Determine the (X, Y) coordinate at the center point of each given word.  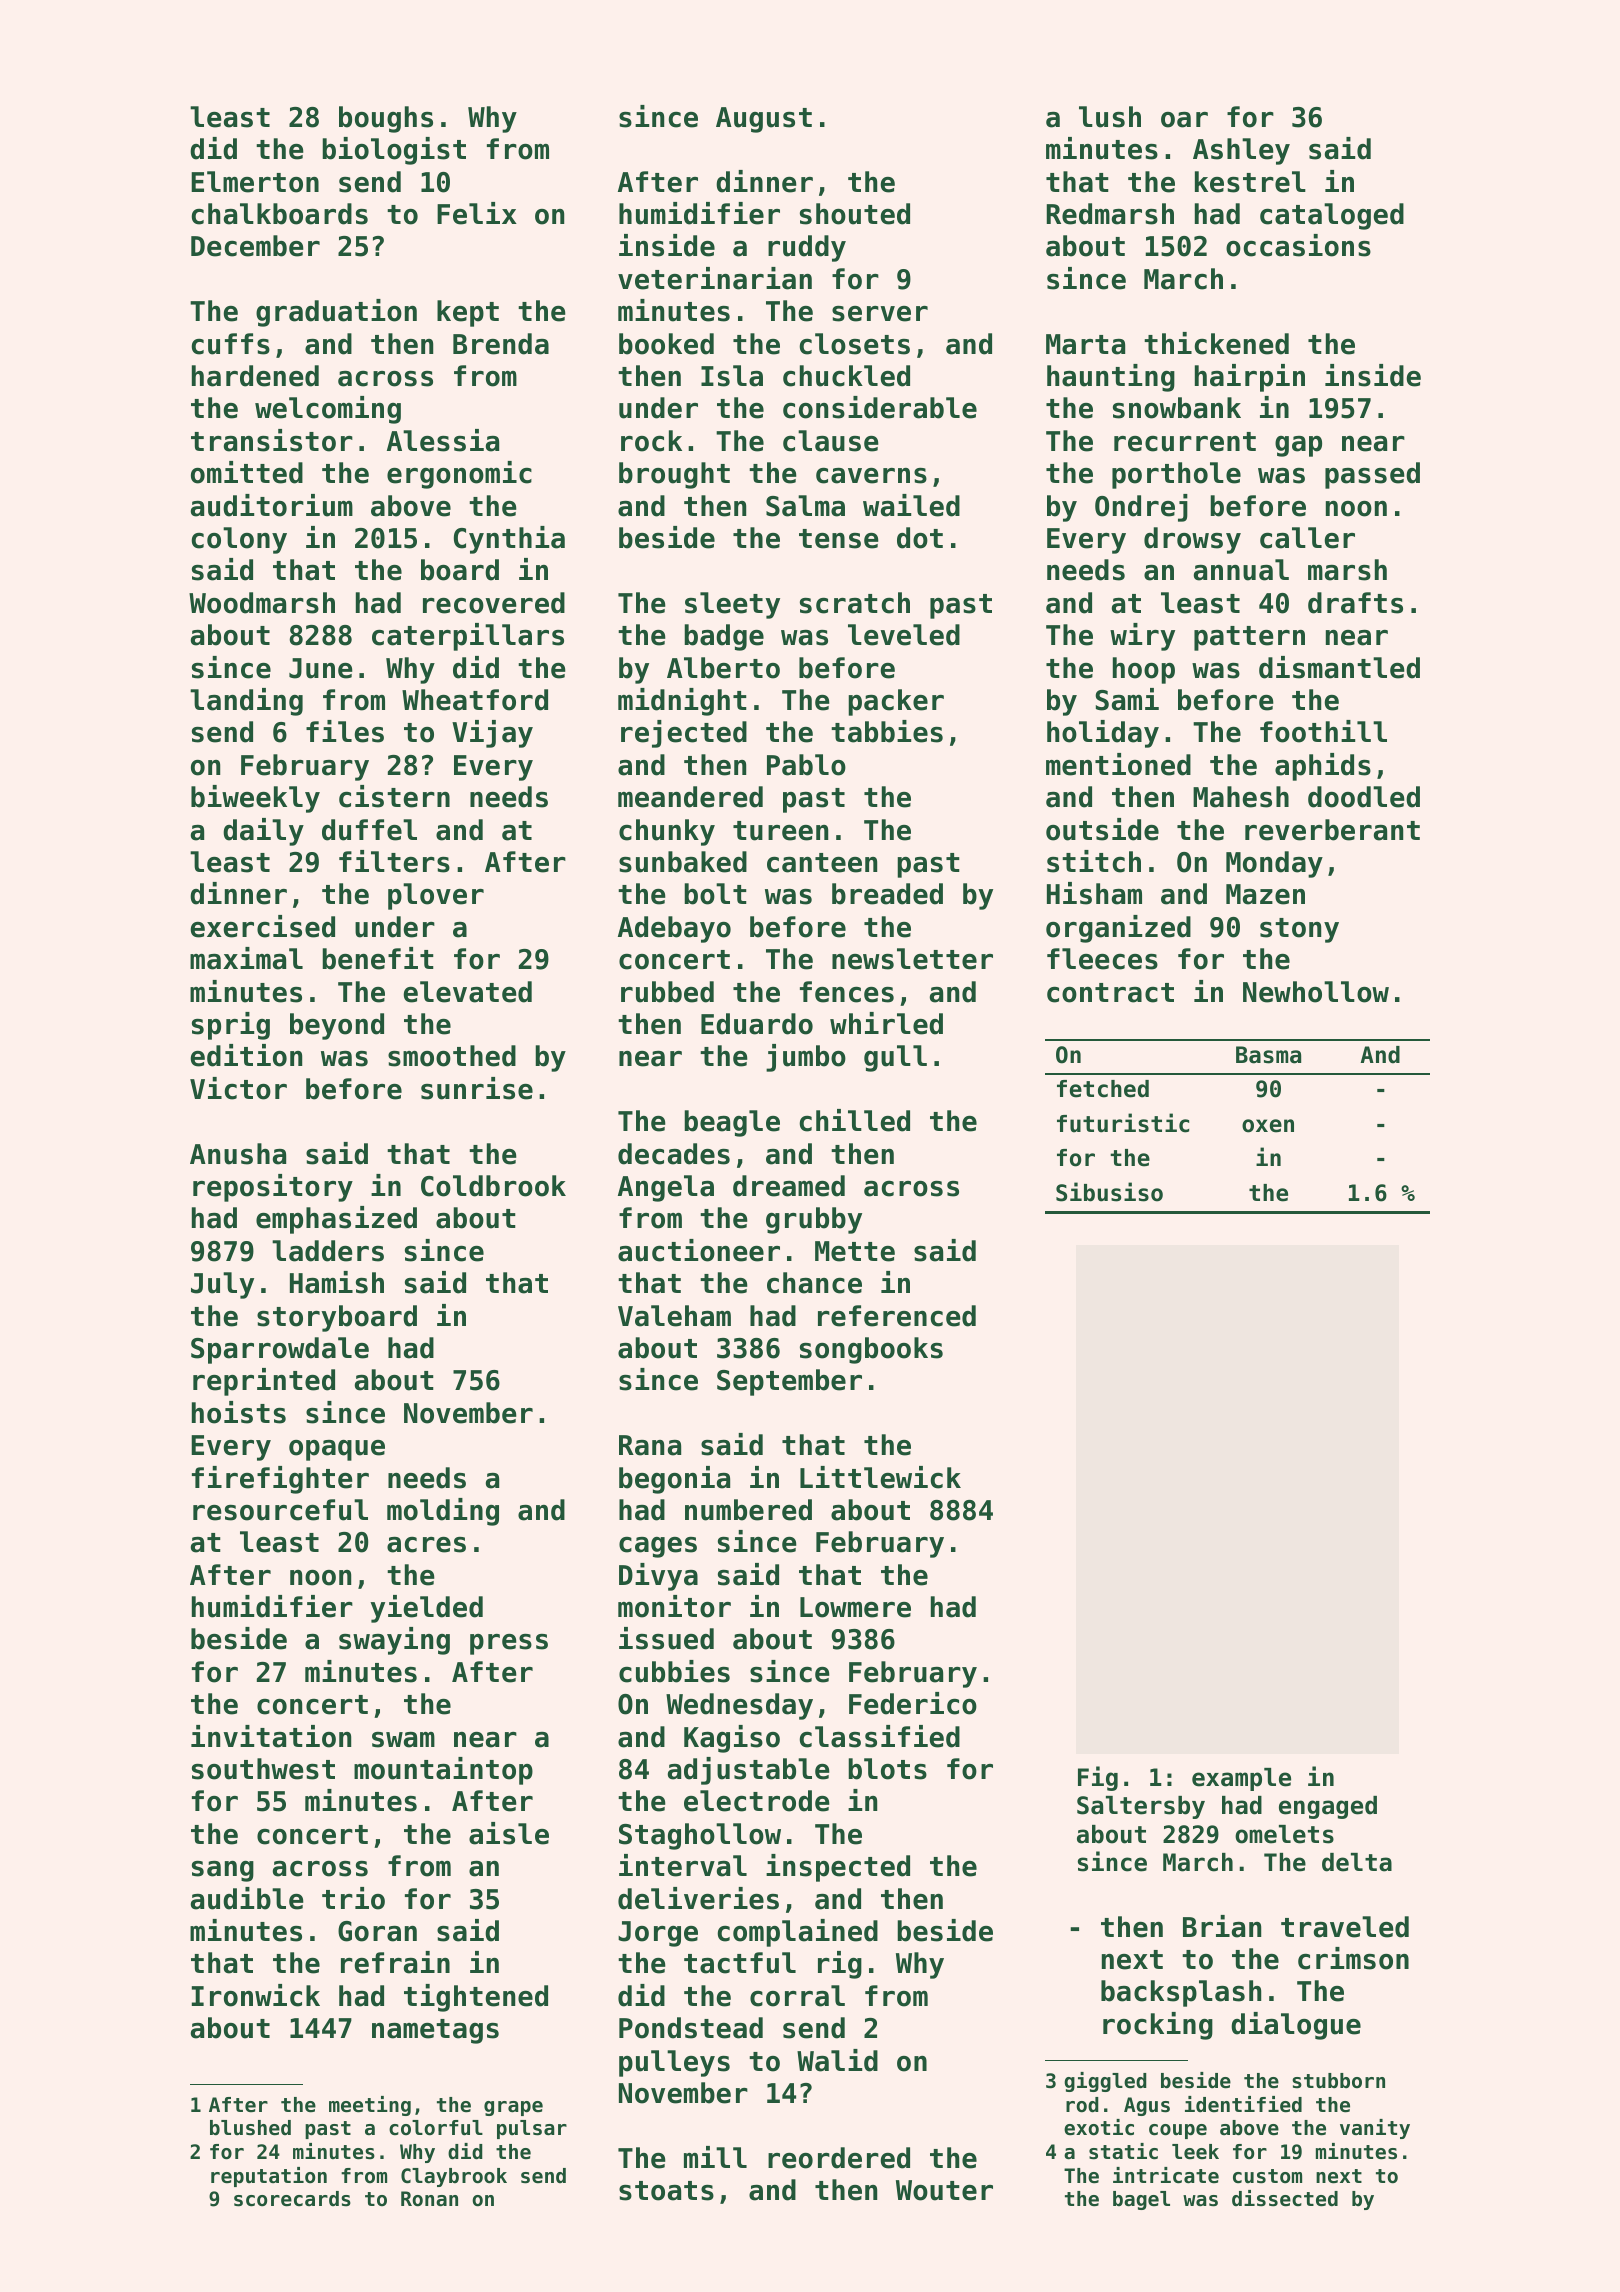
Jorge (658, 1934)
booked (666, 344)
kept (468, 313)
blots (887, 1769)
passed (1372, 475)
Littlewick (880, 1477)
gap (1298, 446)
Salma (805, 506)
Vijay (492, 734)
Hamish (337, 1282)
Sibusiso (1109, 1192)
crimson (1353, 1958)
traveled (1345, 1927)
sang (223, 1871)
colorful (436, 2128)
